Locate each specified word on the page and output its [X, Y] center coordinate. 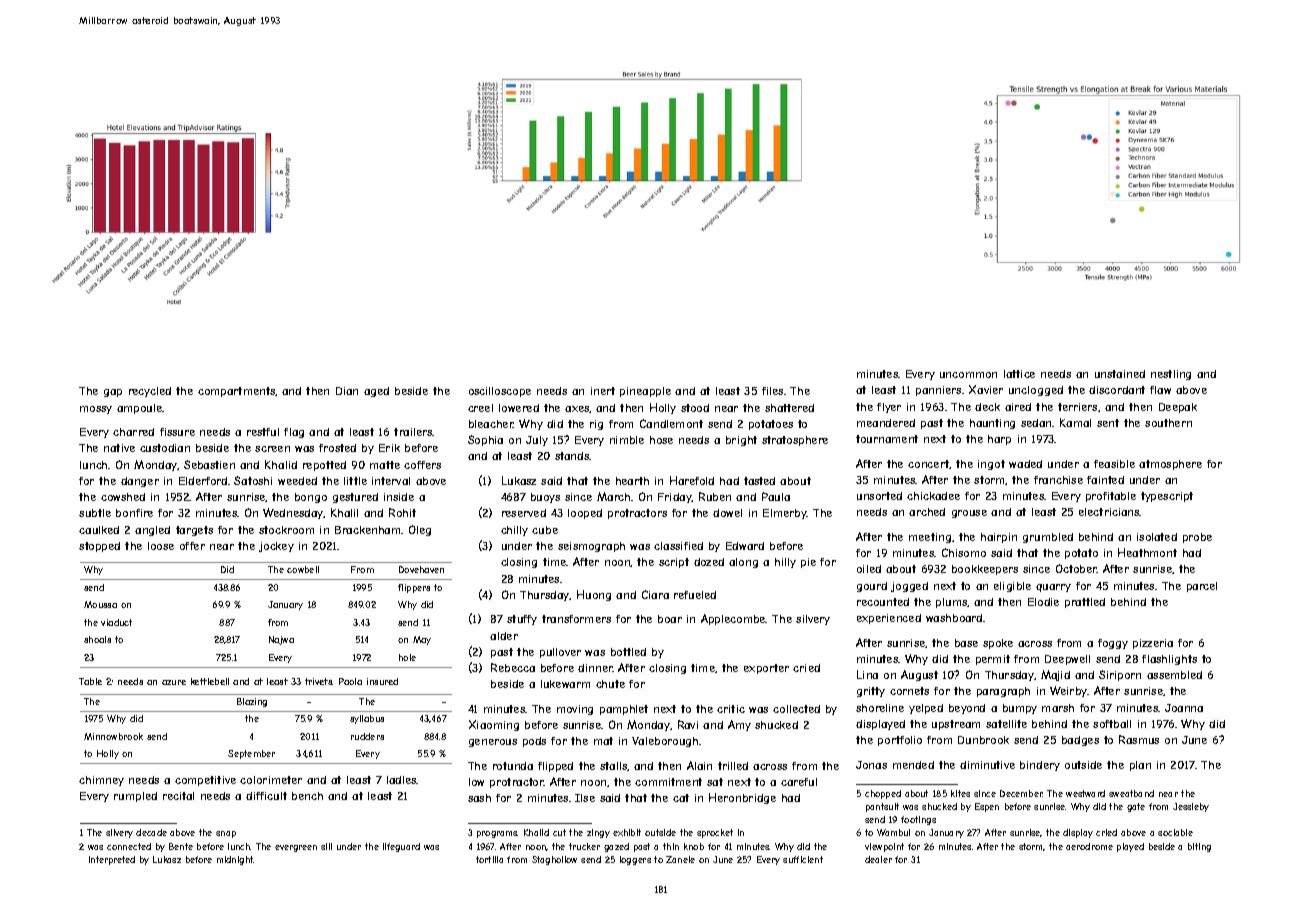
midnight [235, 860]
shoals [97, 639]
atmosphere [1170, 465]
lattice [1019, 374]
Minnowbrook [113, 736]
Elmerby [785, 514]
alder [504, 636]
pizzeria [1153, 644]
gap [113, 393]
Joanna [1184, 708]
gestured [355, 498]
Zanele [680, 859]
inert [603, 391]
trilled [733, 766]
